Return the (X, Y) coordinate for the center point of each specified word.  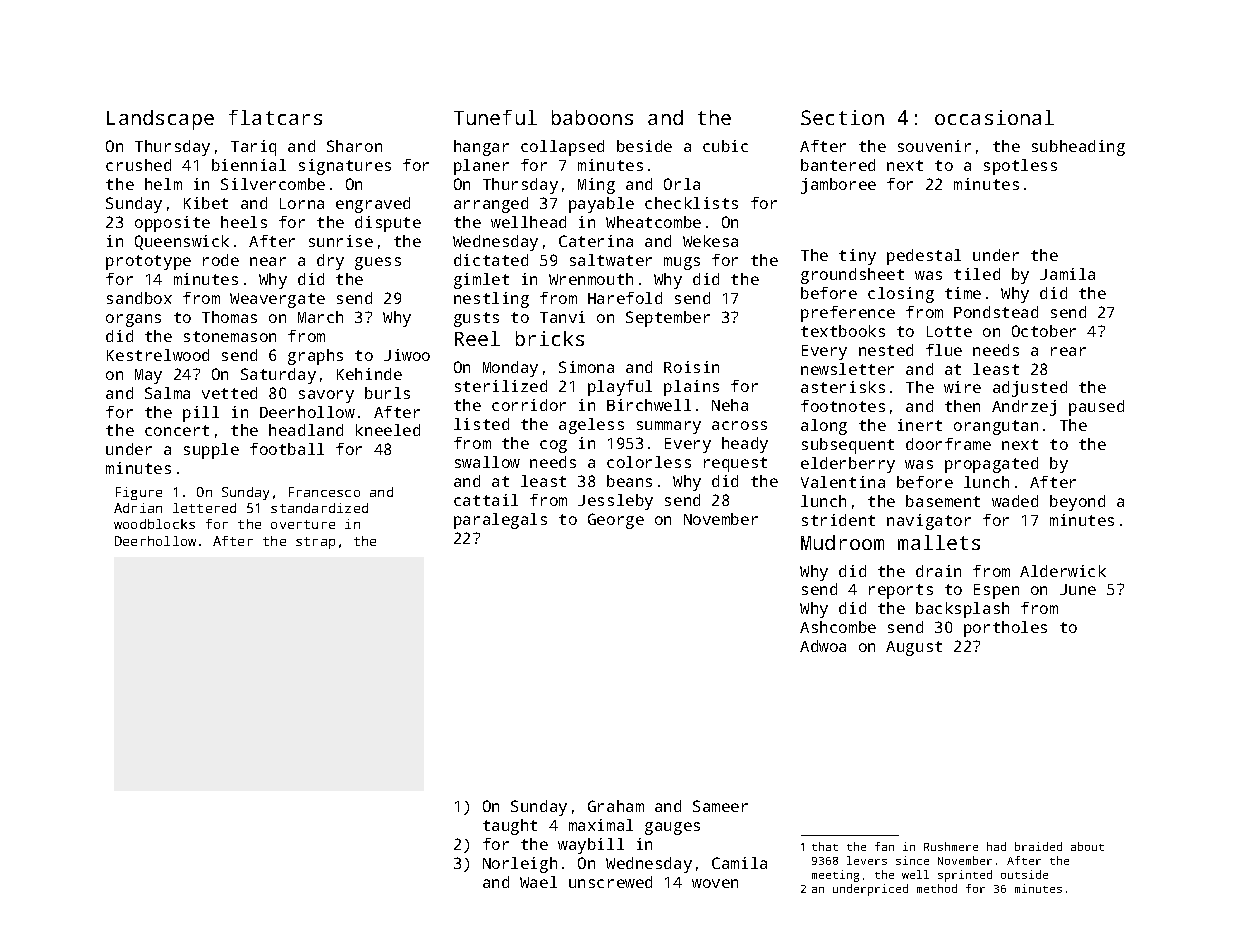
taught (510, 827)
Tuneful (495, 117)
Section (842, 117)
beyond (1077, 503)
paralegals (500, 521)
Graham (616, 806)
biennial (249, 165)
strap (315, 543)
